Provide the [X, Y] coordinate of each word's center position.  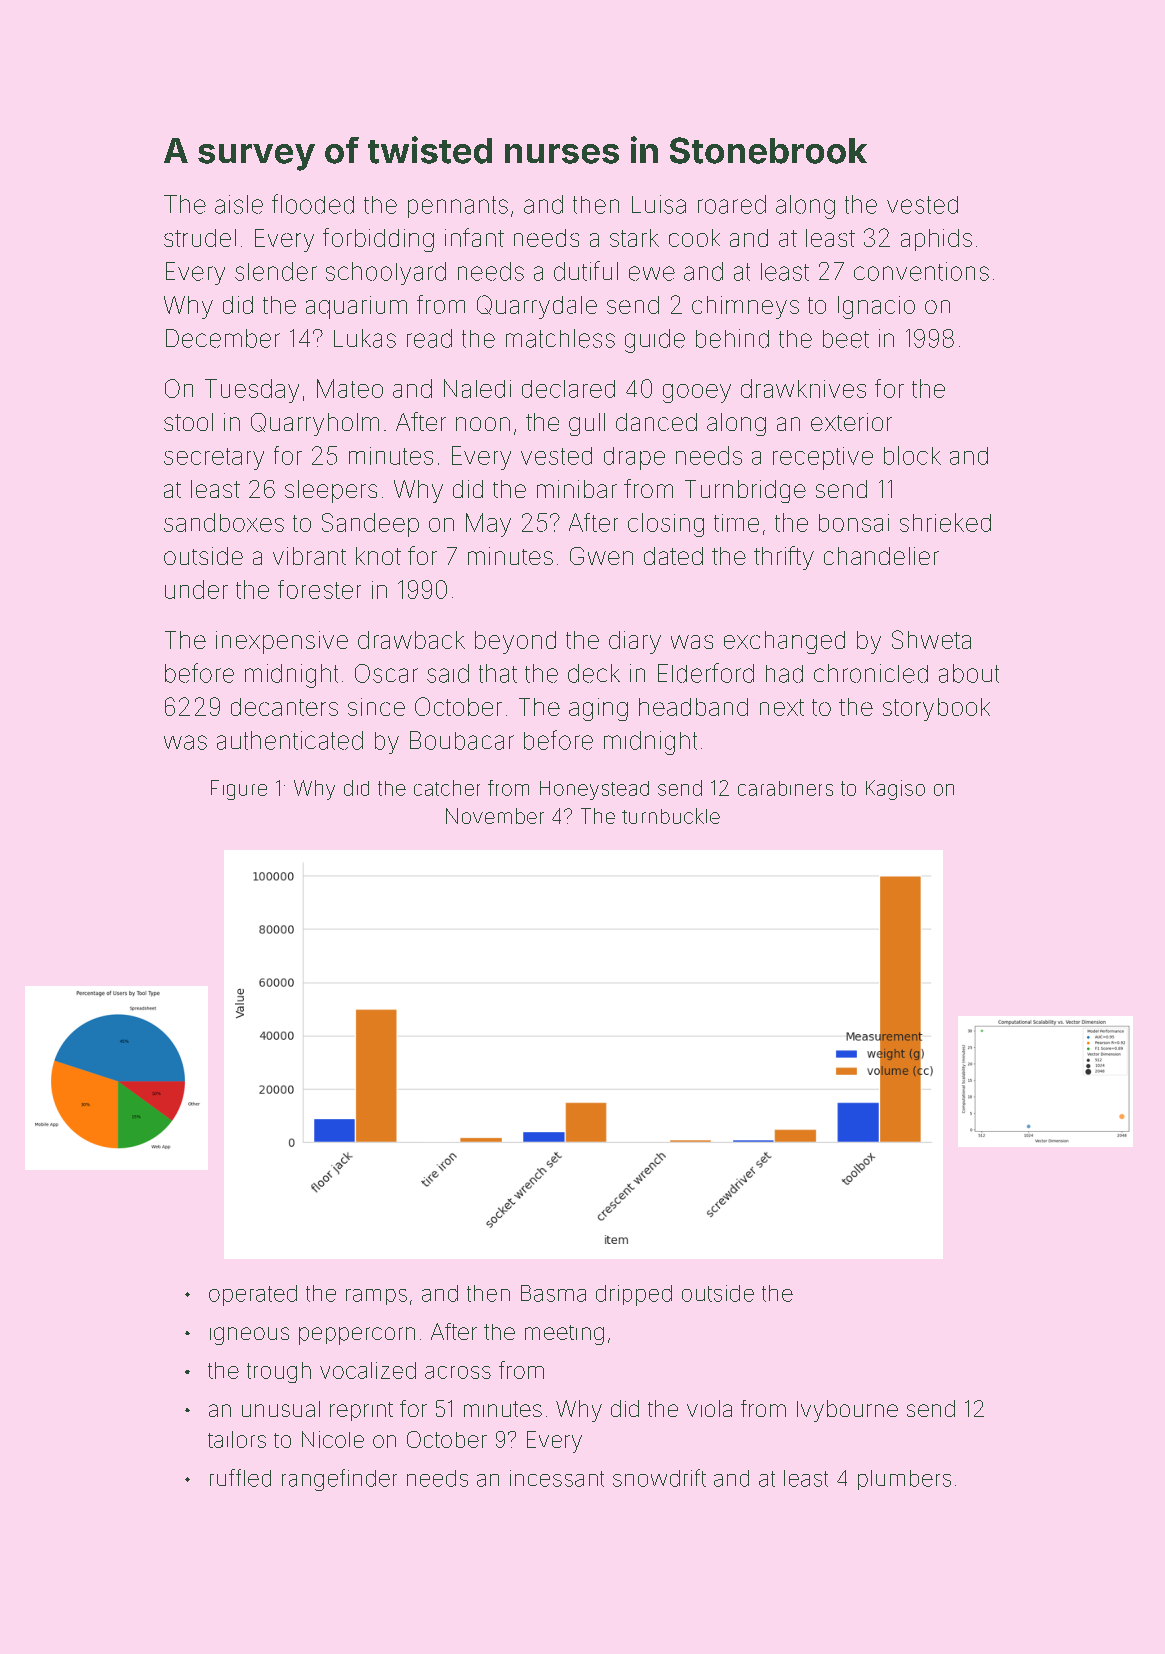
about [969, 673]
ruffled [240, 1478]
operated [253, 1295]
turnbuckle [671, 816]
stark [634, 238]
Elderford [706, 673]
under [196, 589]
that [498, 673]
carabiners [785, 788]
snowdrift [659, 1478]
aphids [936, 240]
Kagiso [895, 790]
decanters [284, 707]
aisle [239, 204]
